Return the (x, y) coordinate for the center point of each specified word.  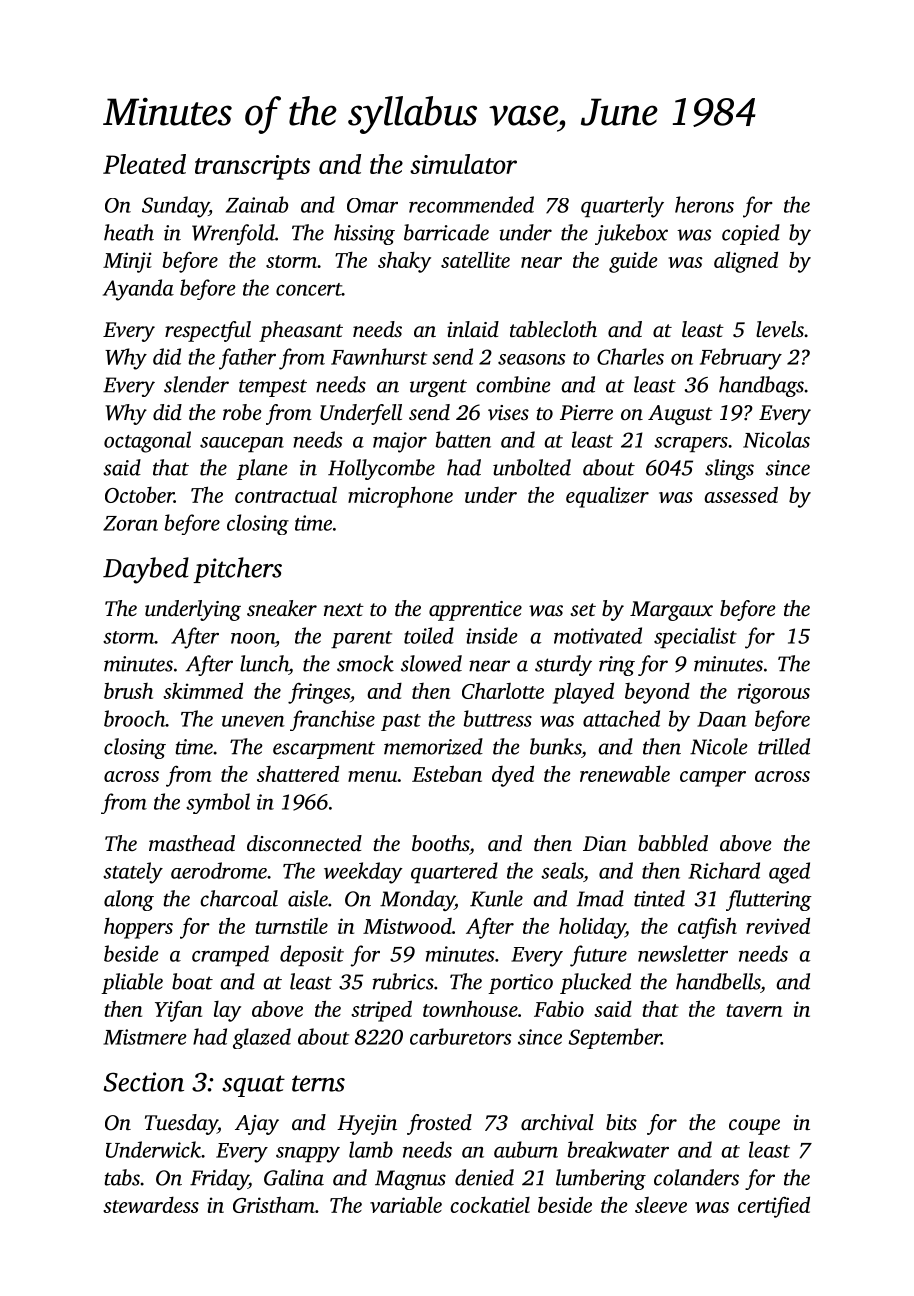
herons (704, 204)
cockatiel (490, 1205)
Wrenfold (233, 234)
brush (128, 690)
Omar (372, 205)
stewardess (151, 1205)
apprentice (475, 611)
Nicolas (776, 439)
